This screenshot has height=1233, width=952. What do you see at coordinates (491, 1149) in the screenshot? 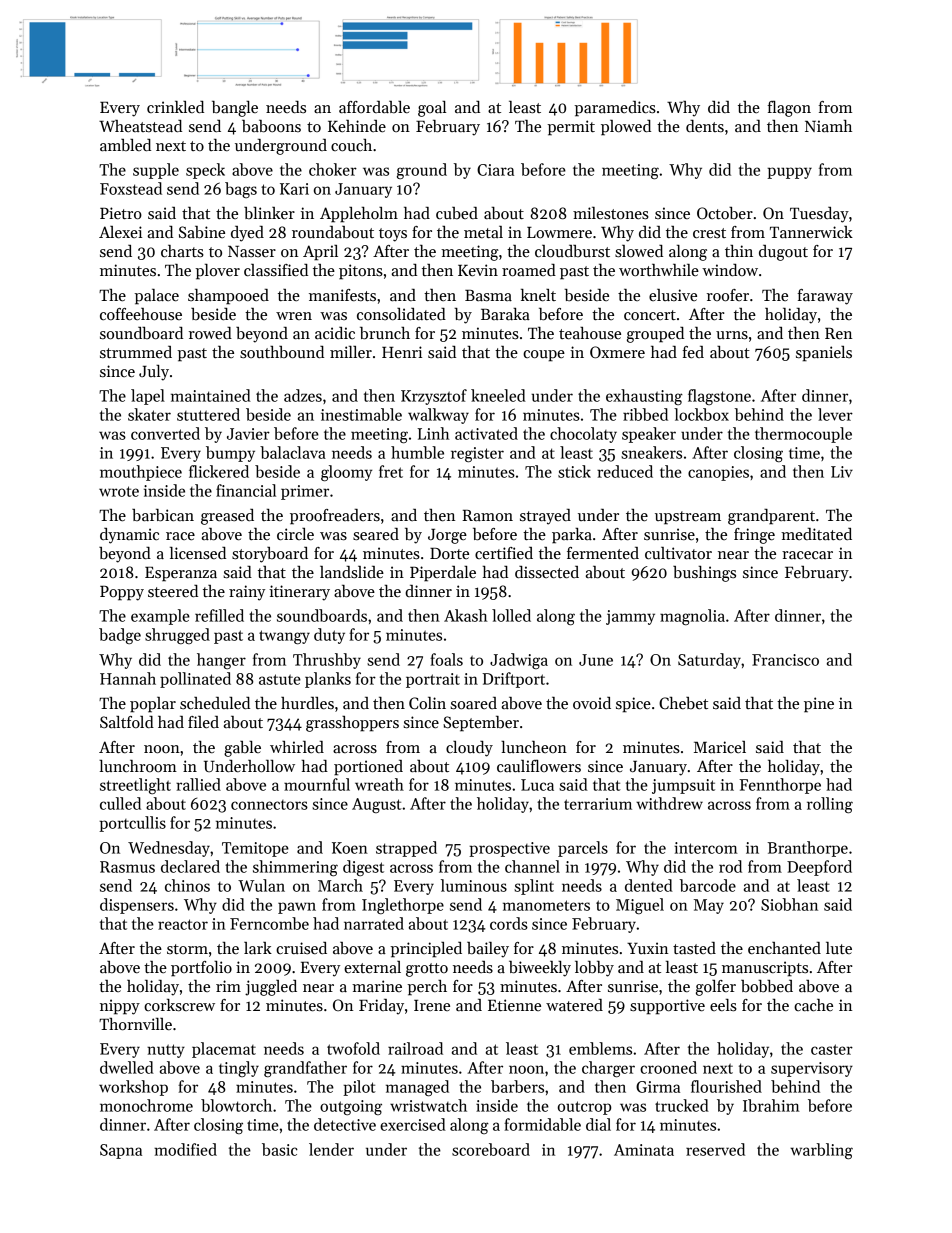
I see `scoreboard` at bounding box center [491, 1149].
